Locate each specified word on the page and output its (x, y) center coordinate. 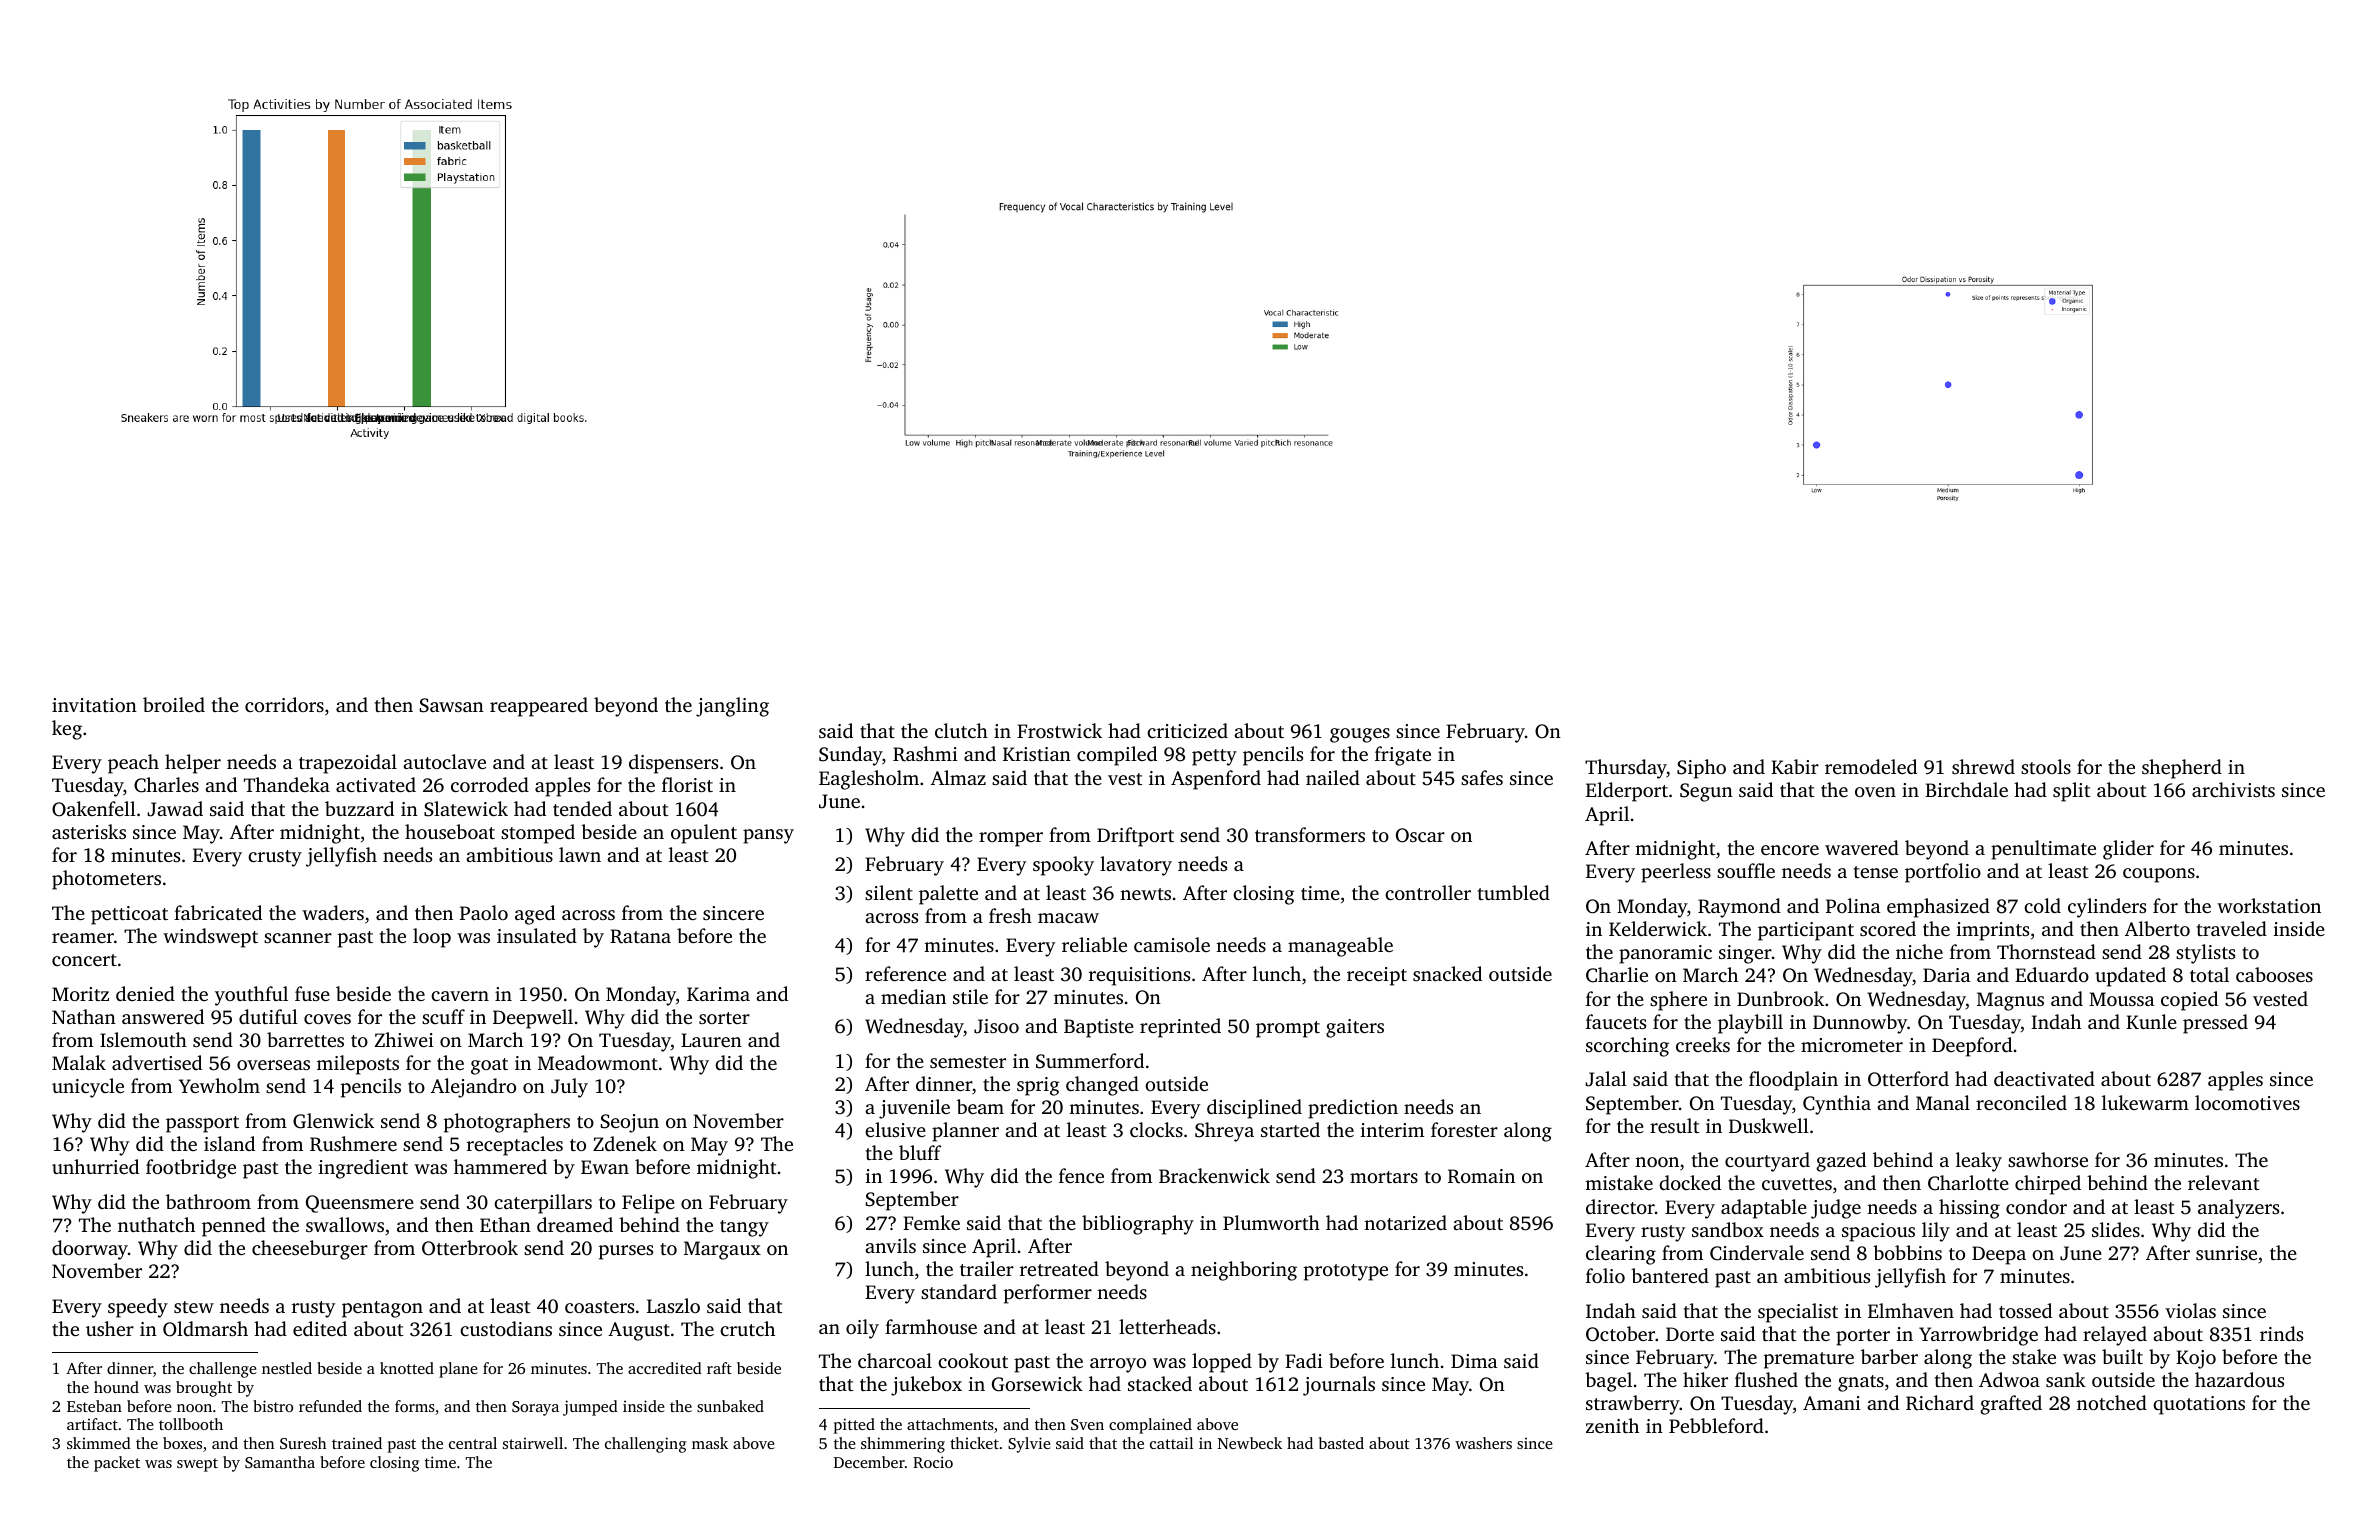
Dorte (1690, 1334)
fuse (312, 993)
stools (2046, 766)
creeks (1703, 1044)
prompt (1288, 1029)
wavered (1862, 847)
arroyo (1118, 1365)
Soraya (535, 1408)
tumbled (1514, 892)
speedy (138, 1308)
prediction (1353, 1109)
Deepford (1972, 1047)
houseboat (450, 831)
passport (202, 1124)
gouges (1360, 735)
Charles (166, 785)
